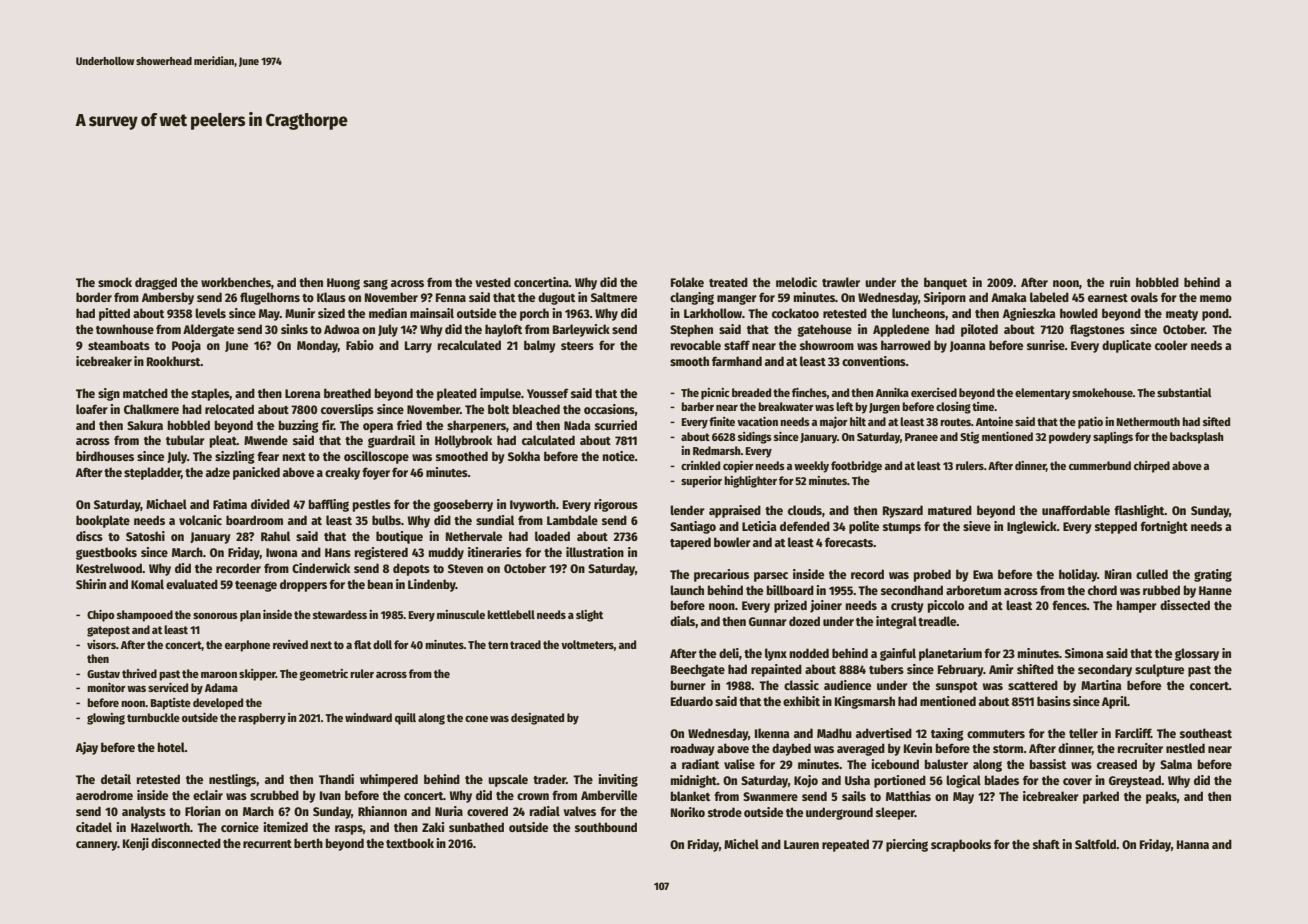  I want to click on Rookhurst, so click(174, 361).
